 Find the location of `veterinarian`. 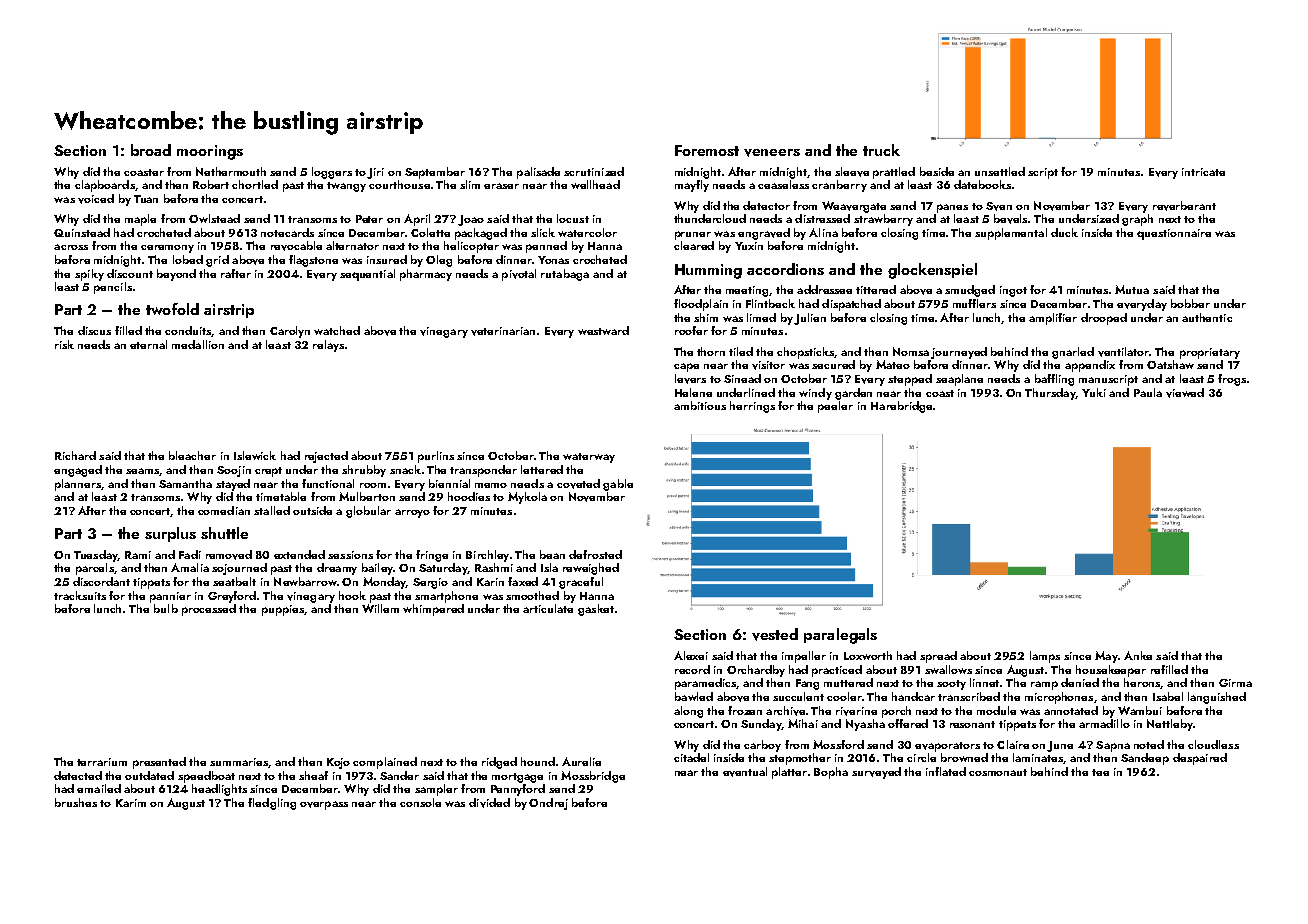

veterinarian is located at coordinates (503, 331).
